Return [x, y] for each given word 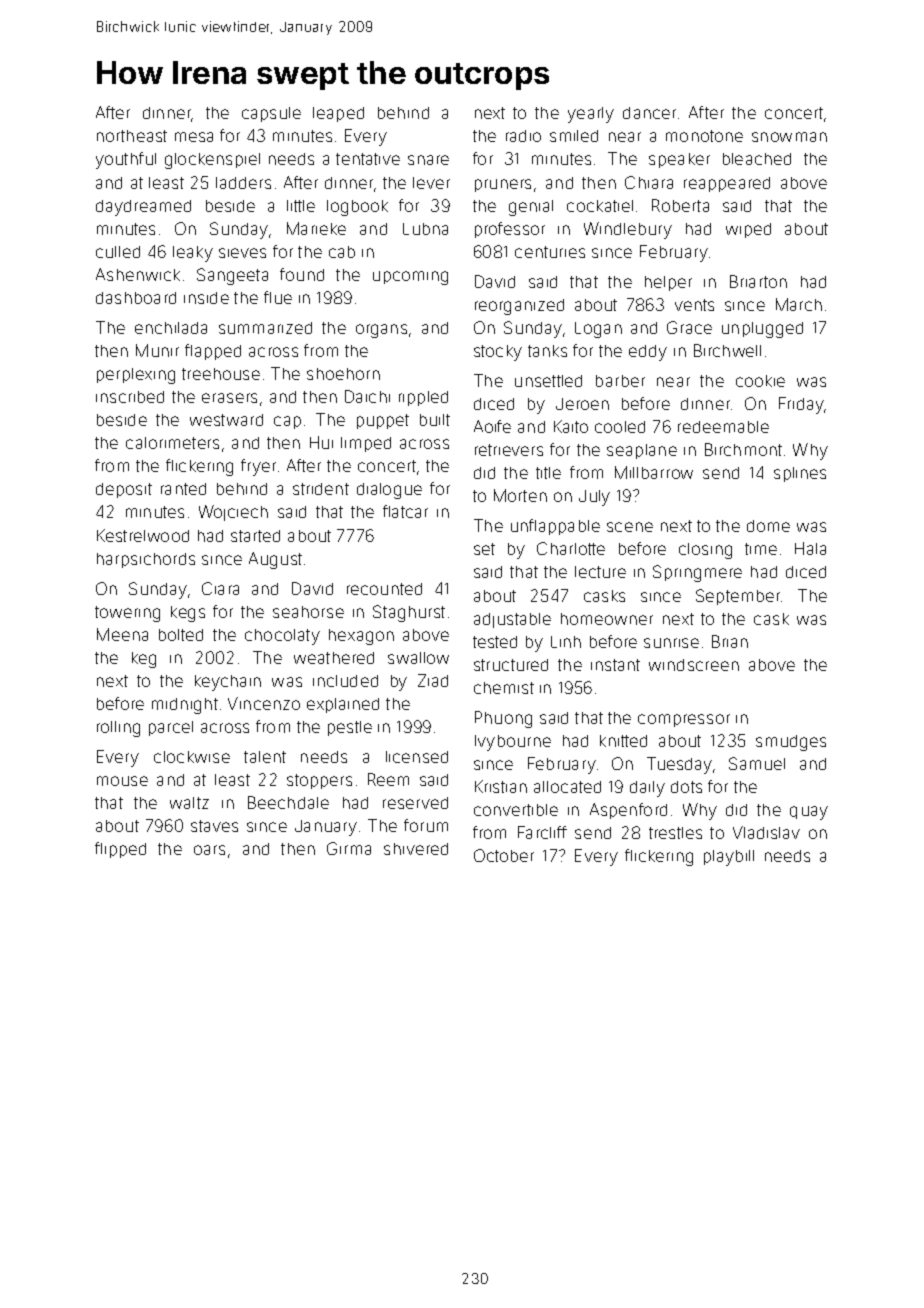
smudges [791, 743]
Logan [598, 330]
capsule [271, 114]
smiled [574, 136]
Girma [349, 848]
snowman [789, 137]
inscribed [130, 397]
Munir [157, 350]
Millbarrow [654, 472]
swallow [418, 658]
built [435, 420]
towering [127, 614]
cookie [760, 381]
